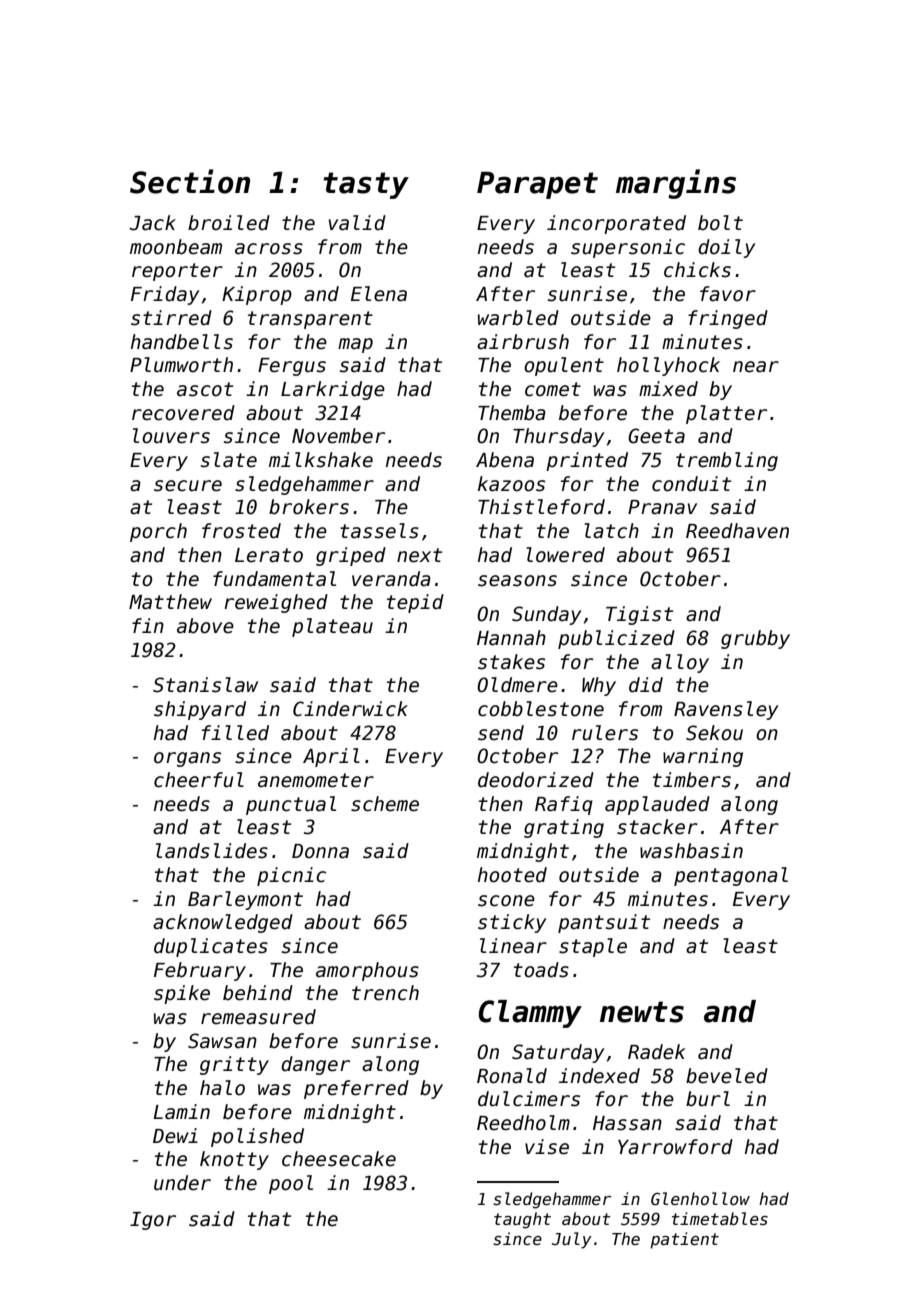 This document has height=1311, width=924. Describe the element at coordinates (385, 804) in the document. I see `scheme` at that location.
